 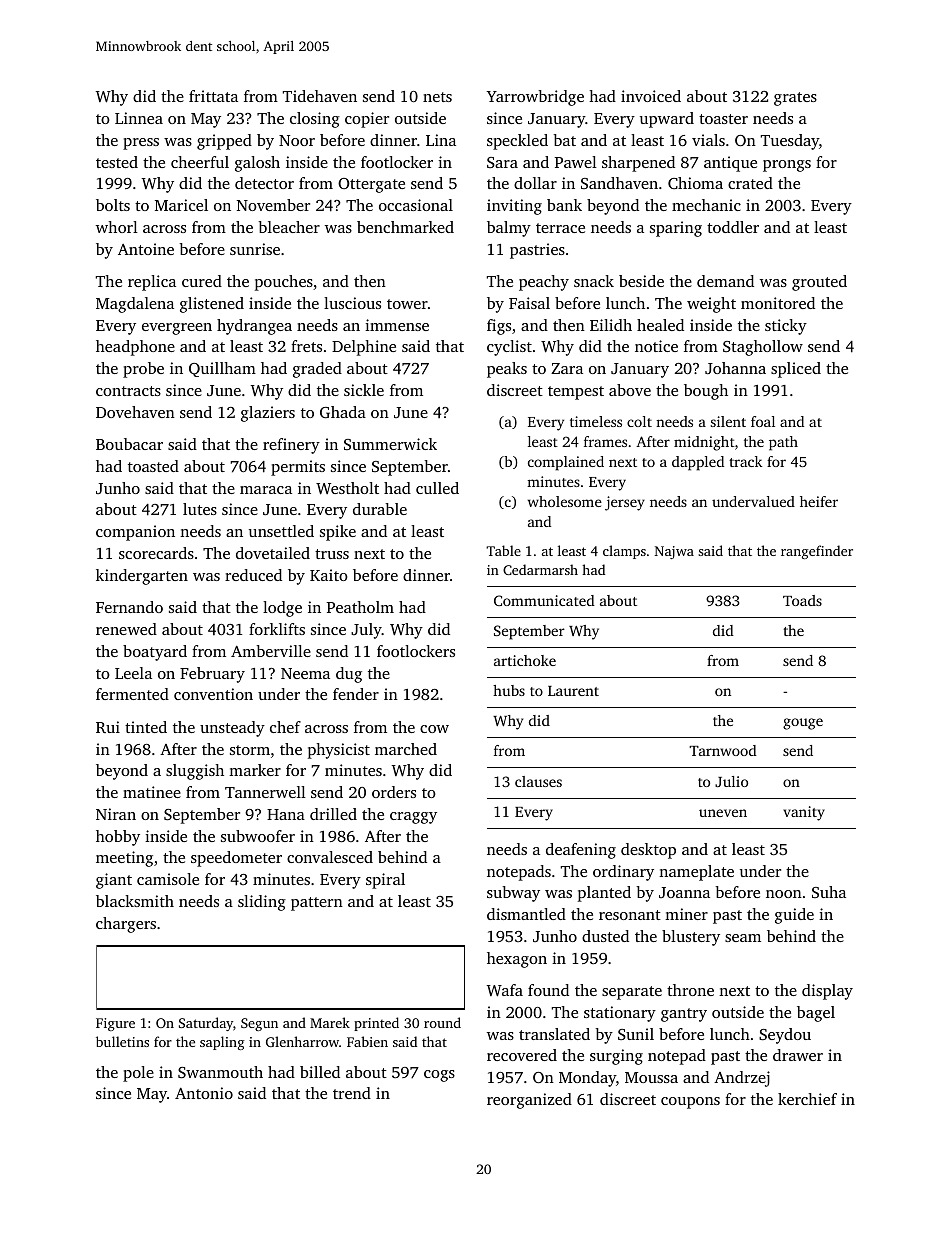 I want to click on Yarrowbridge, so click(x=535, y=98).
